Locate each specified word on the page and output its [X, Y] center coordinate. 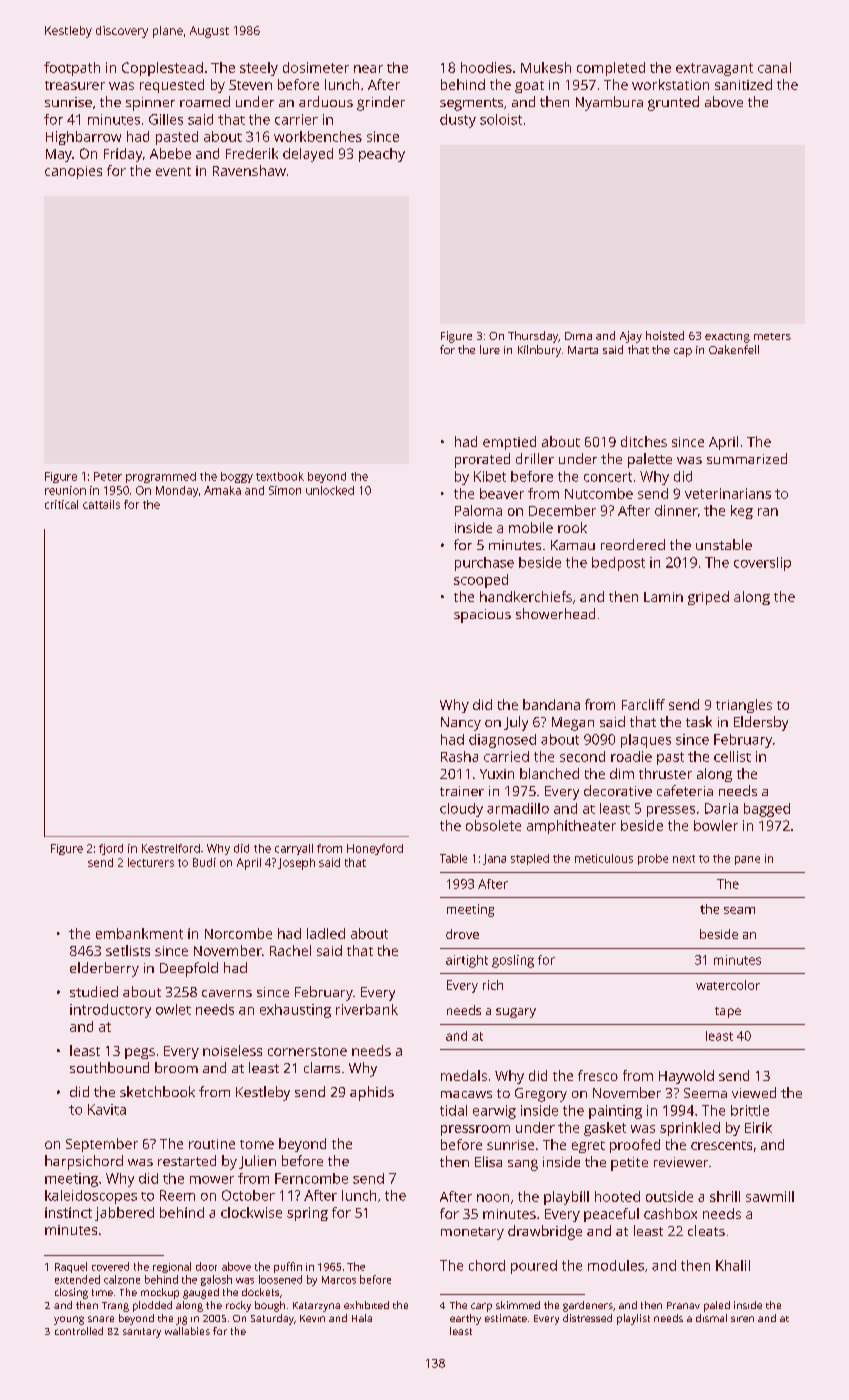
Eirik [758, 1127]
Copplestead [162, 69]
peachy [382, 155]
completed [611, 69]
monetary [472, 1233]
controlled [79, 1331]
